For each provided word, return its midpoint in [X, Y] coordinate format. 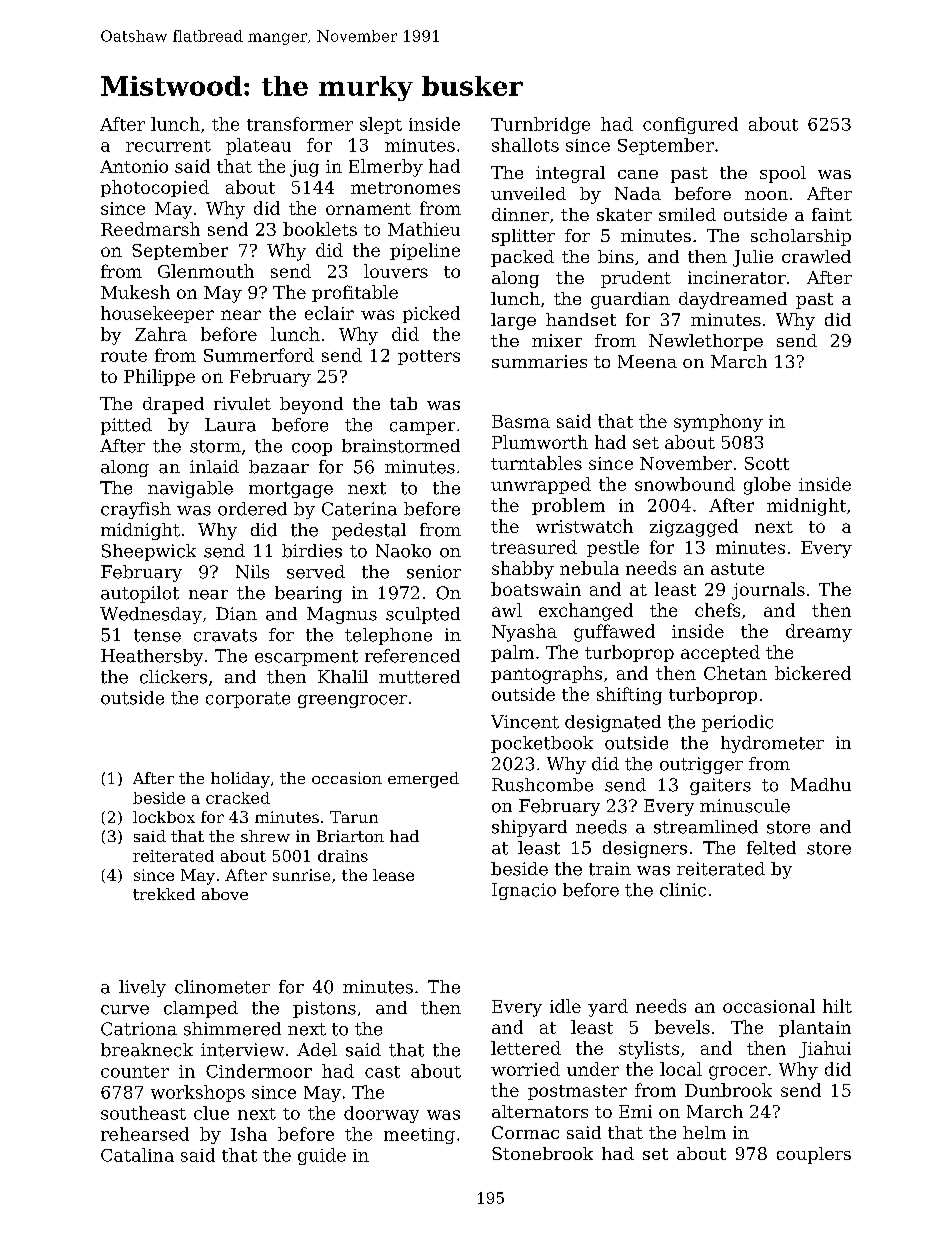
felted [771, 848]
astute [737, 569]
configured [690, 125]
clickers [173, 677]
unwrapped [541, 485]
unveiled [528, 193]
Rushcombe [542, 785]
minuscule [745, 806]
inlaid [214, 467]
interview [242, 1050]
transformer [300, 124]
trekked [164, 894]
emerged [423, 780]
